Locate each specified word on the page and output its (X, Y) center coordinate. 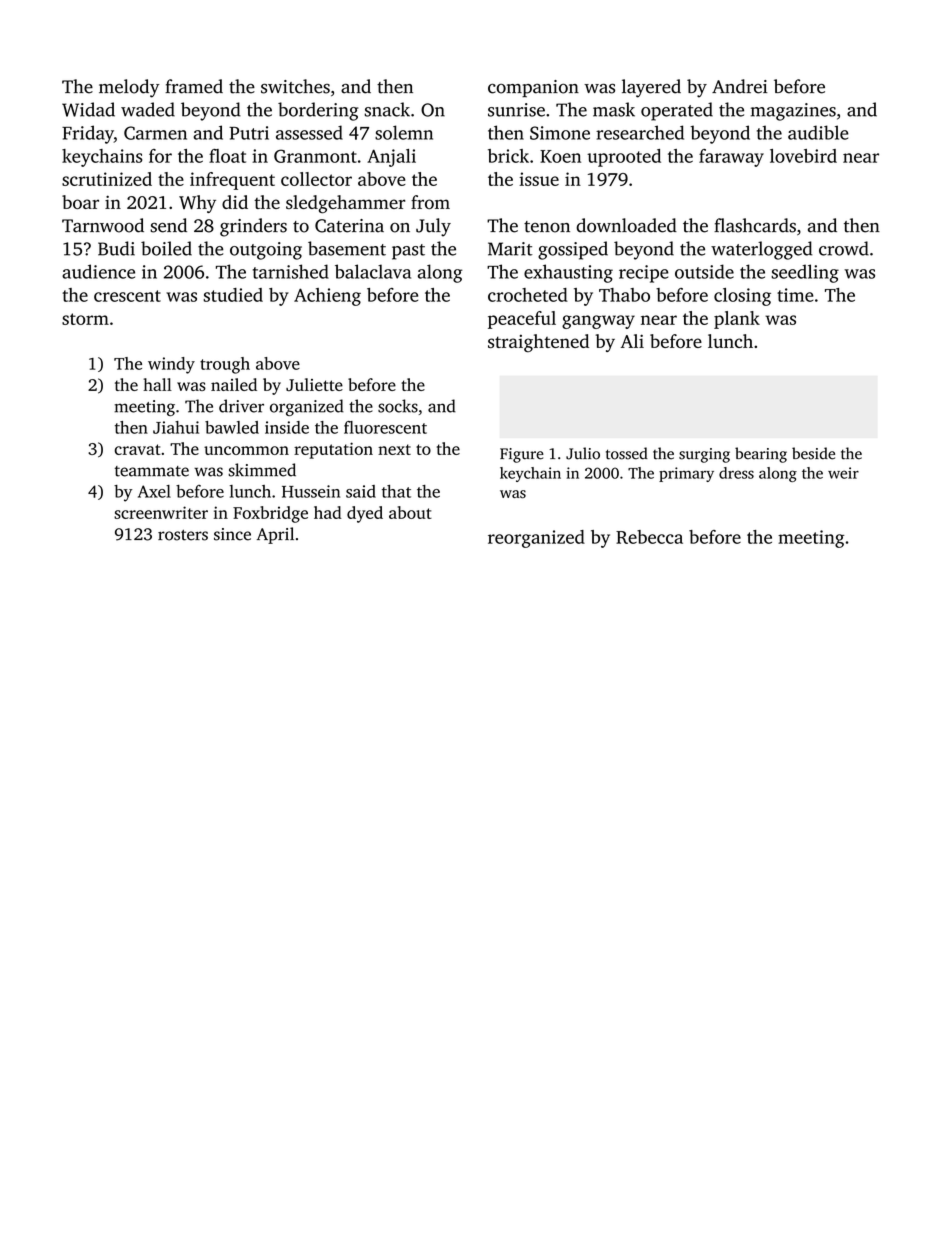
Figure (522, 455)
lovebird (803, 156)
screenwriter (161, 512)
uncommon (246, 450)
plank (737, 320)
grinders (253, 227)
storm (85, 319)
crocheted (528, 295)
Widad (88, 109)
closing (742, 297)
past (408, 252)
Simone (560, 133)
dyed (365, 514)
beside (813, 453)
